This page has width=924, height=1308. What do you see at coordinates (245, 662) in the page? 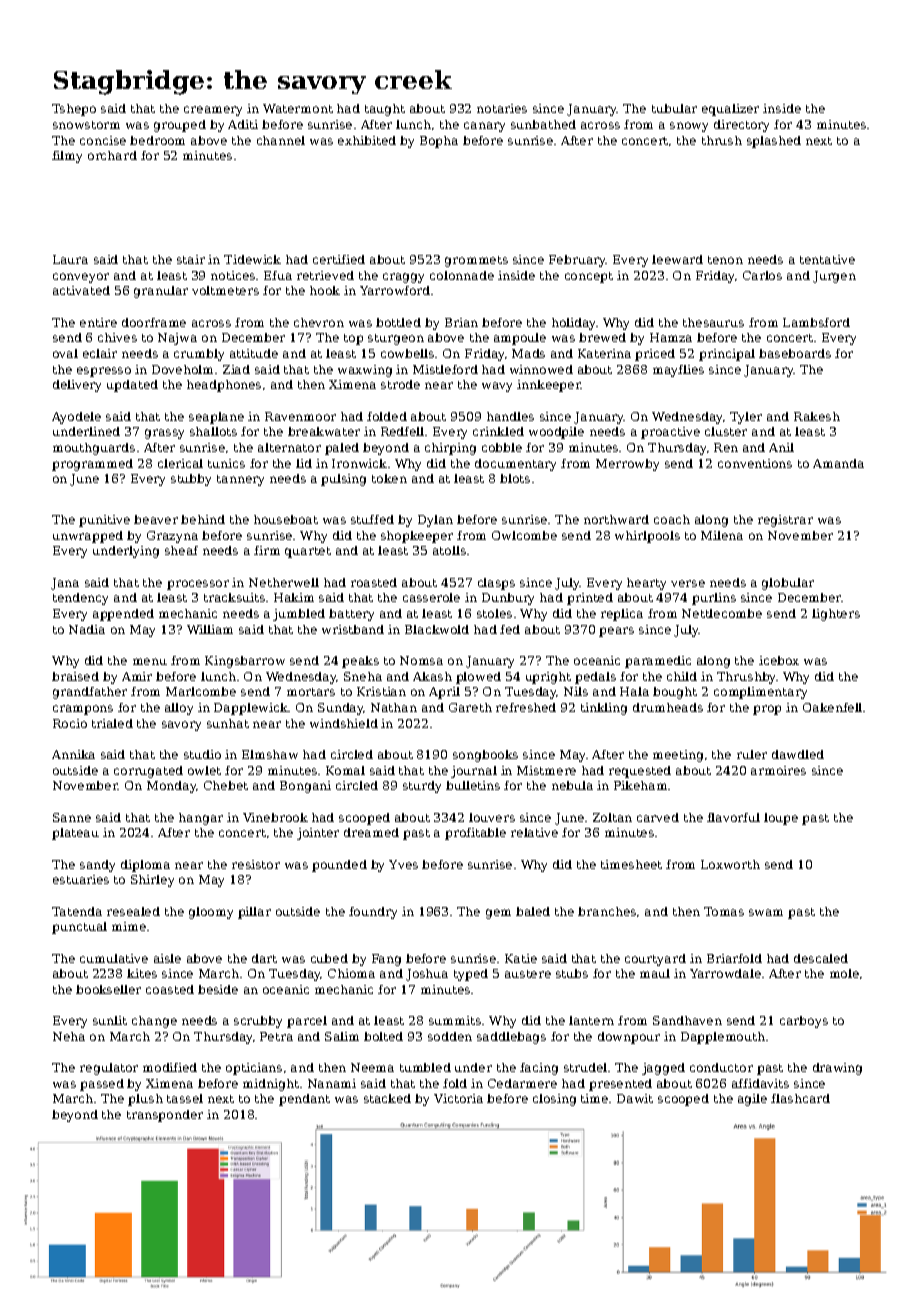
I see `Kingsbarrow` at bounding box center [245, 662].
